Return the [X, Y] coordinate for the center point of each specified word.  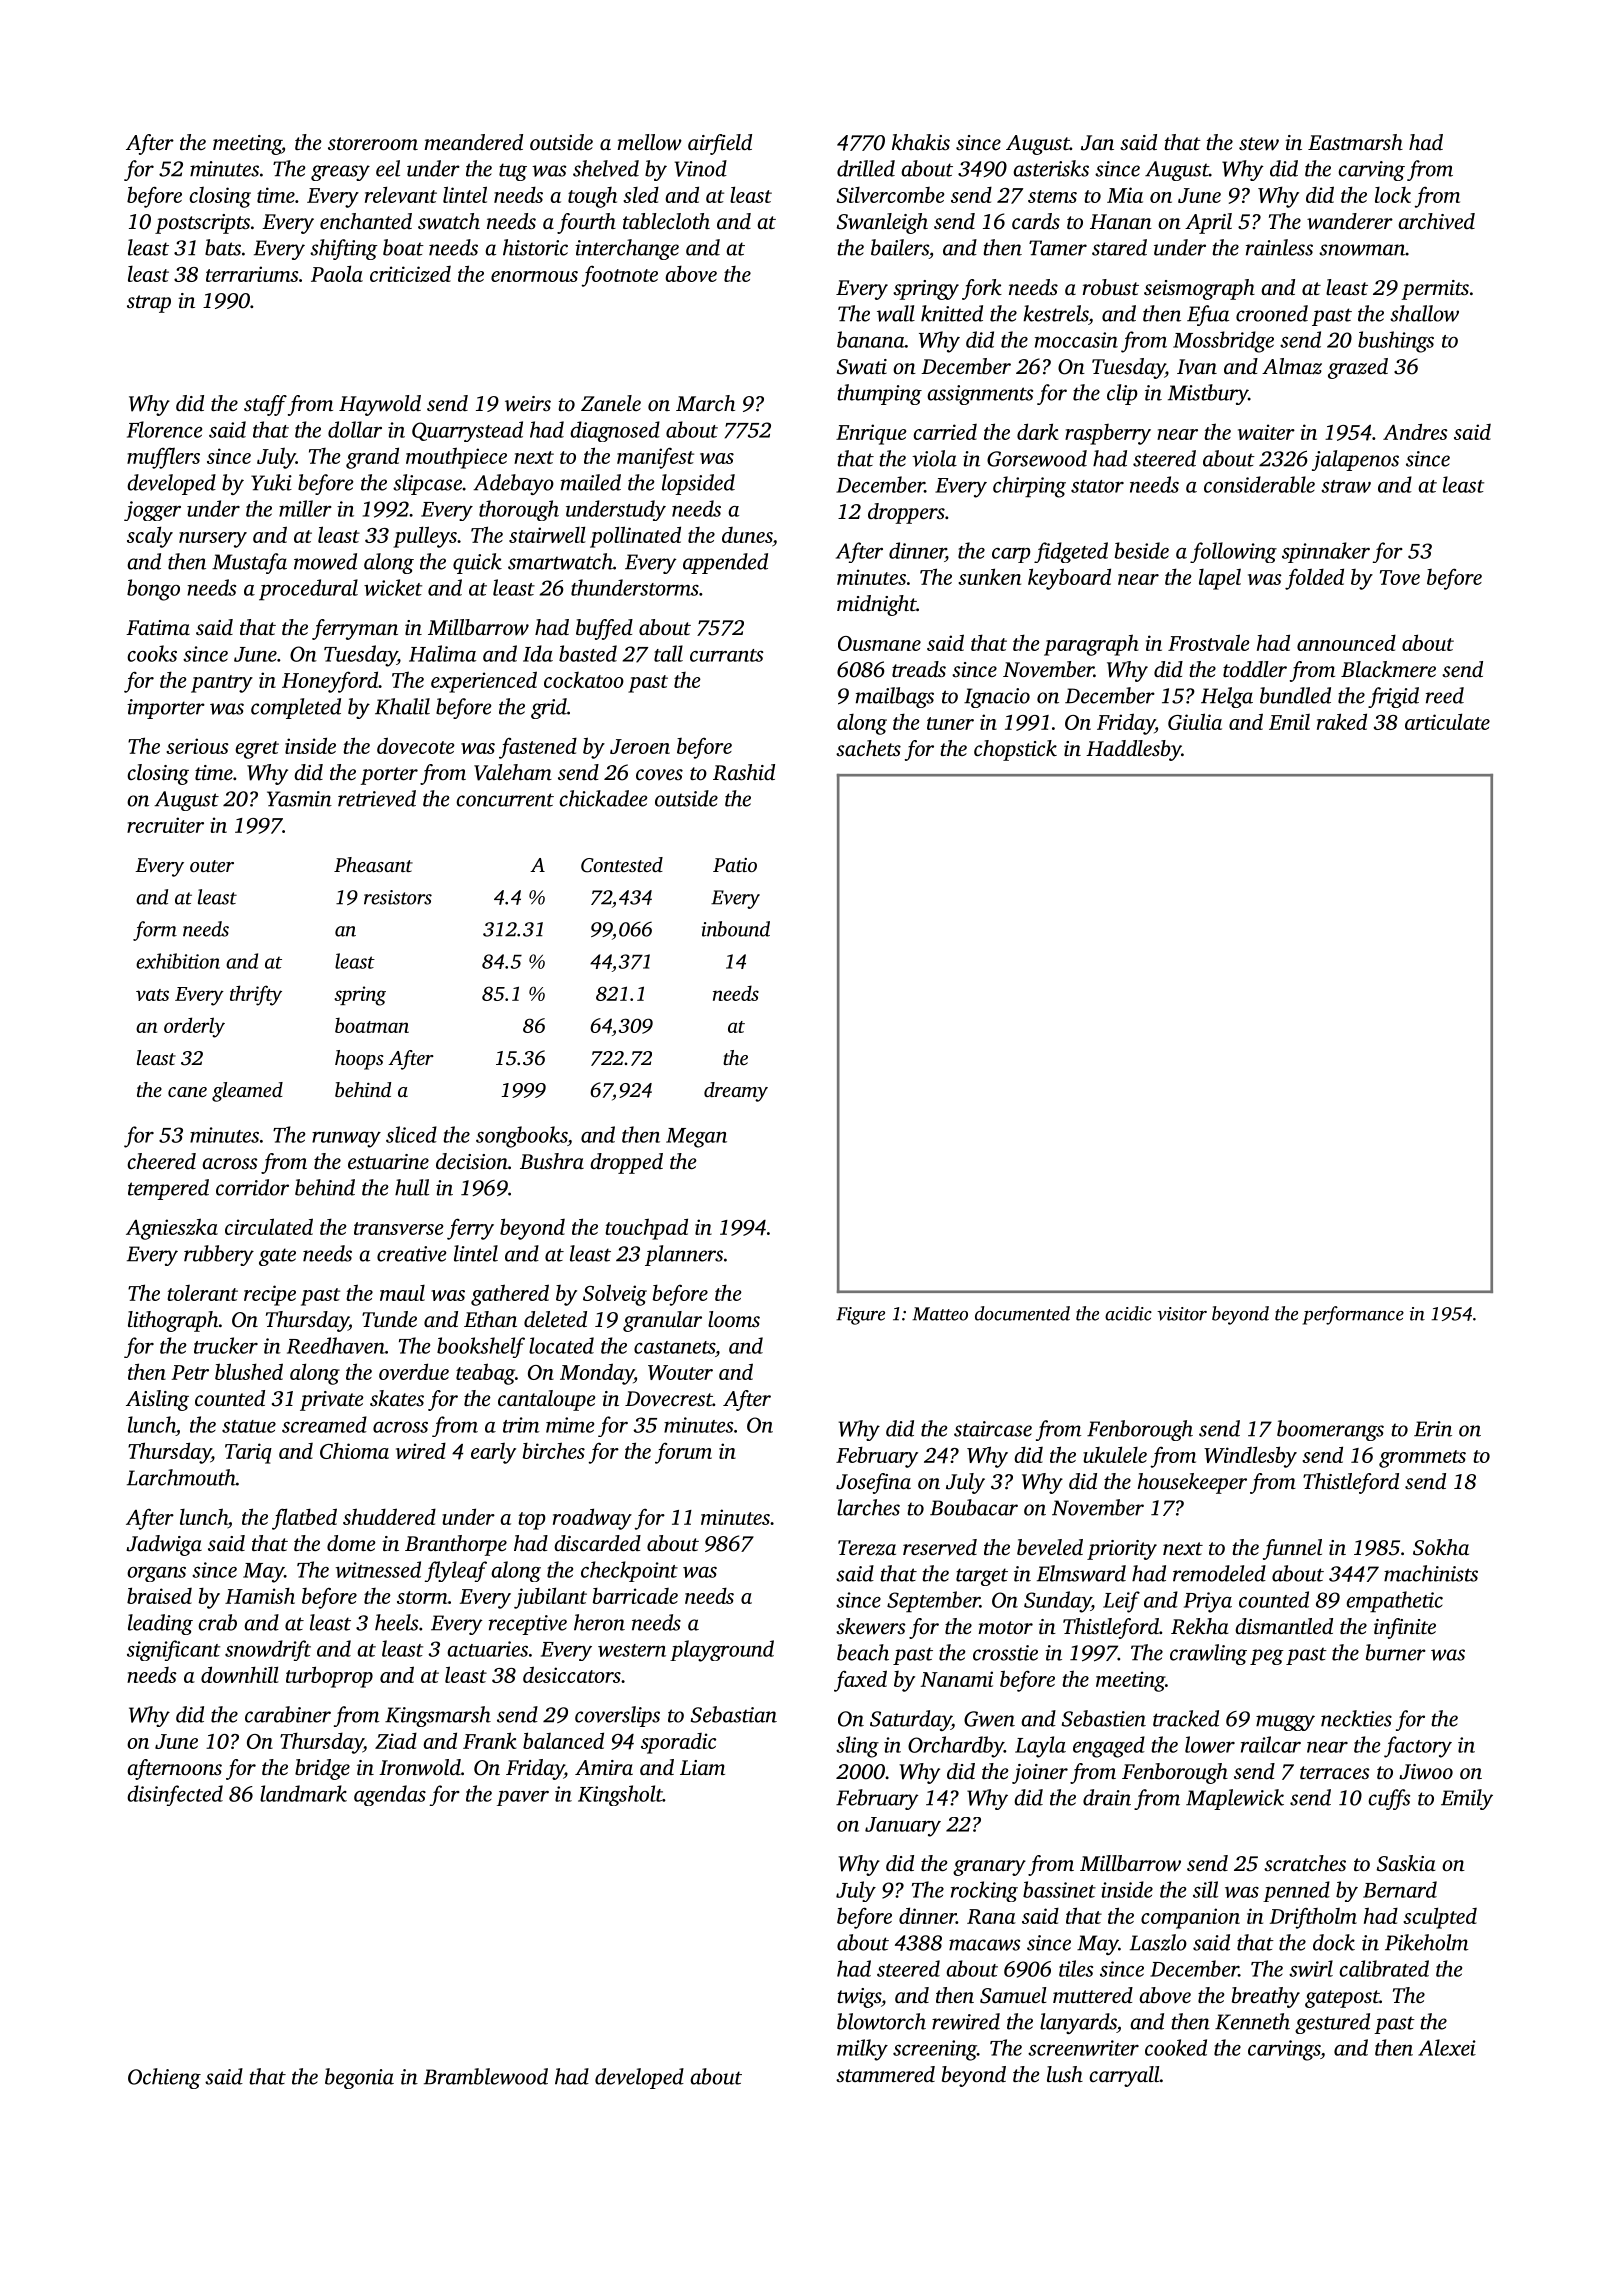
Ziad [396, 1740]
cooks [152, 653]
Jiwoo [1426, 1772]
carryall [1124, 2076]
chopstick [1015, 750]
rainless [1279, 247]
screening [935, 2050]
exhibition [178, 961]
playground [722, 1651]
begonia [359, 2078]
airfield [720, 144]
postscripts [202, 224]
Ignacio [997, 698]
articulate [1447, 721]
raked [1342, 721]
